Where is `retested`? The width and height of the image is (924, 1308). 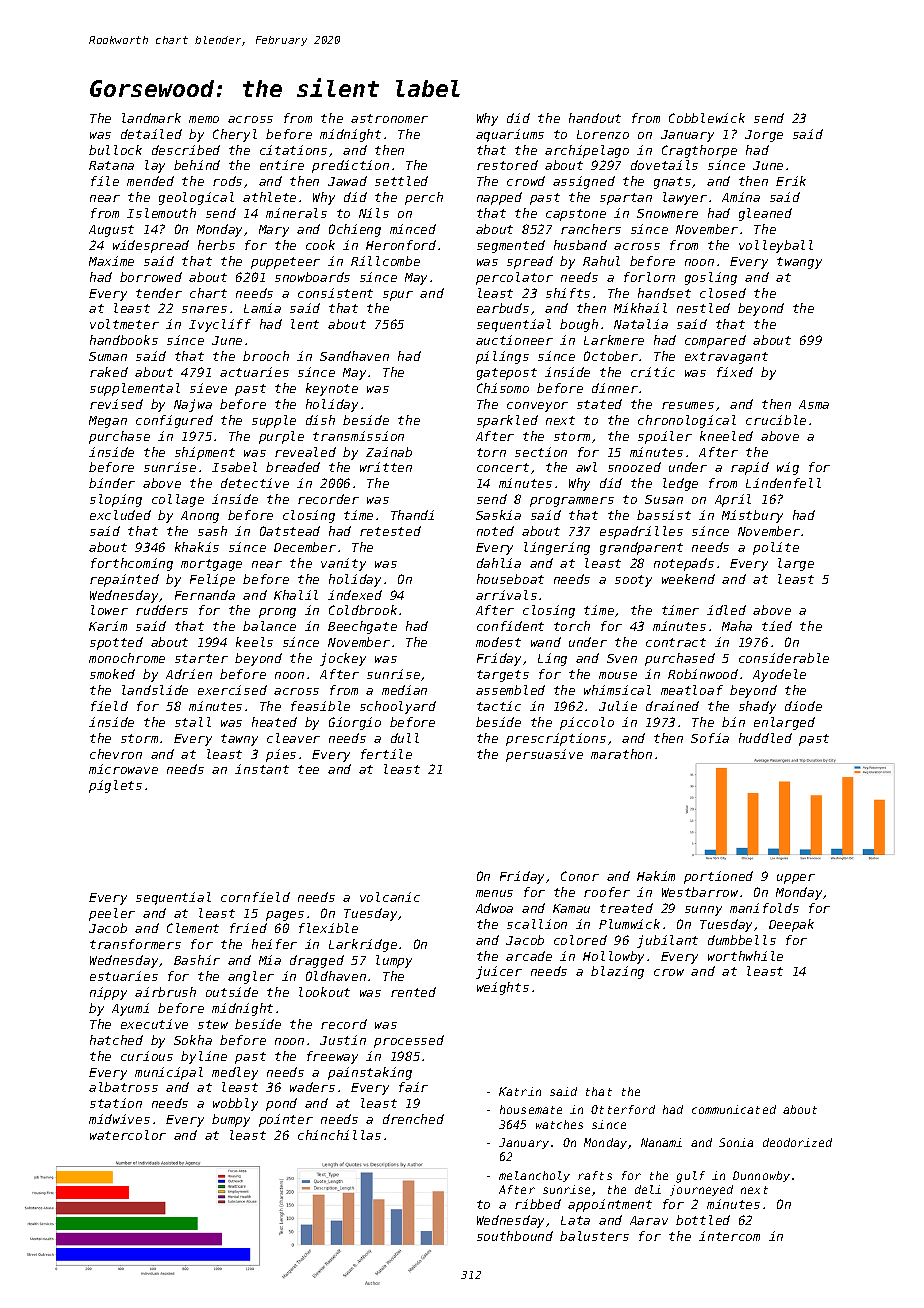
retested is located at coordinates (390, 531).
